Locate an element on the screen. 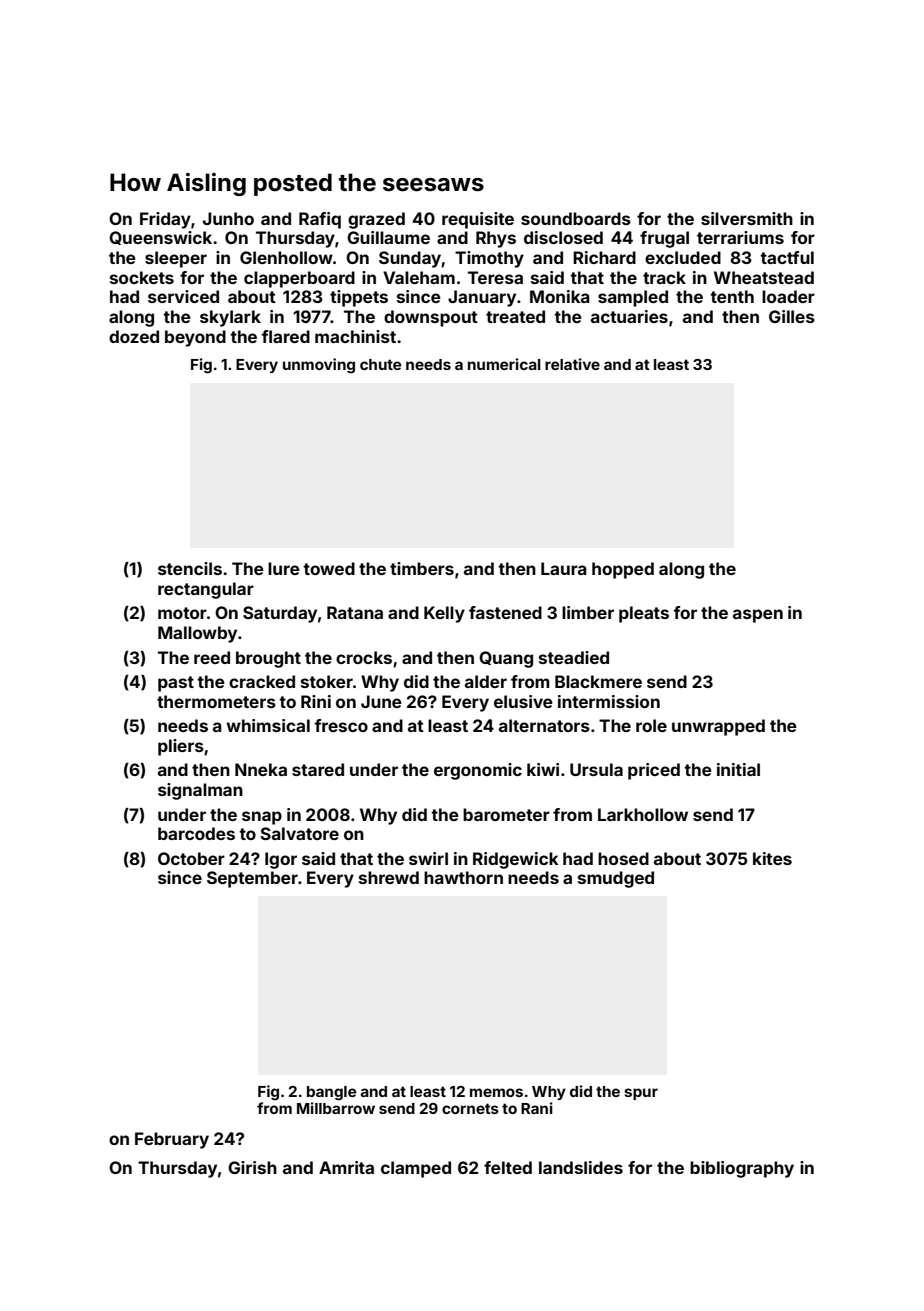 This screenshot has height=1311, width=924. Salvatore is located at coordinates (299, 833).
